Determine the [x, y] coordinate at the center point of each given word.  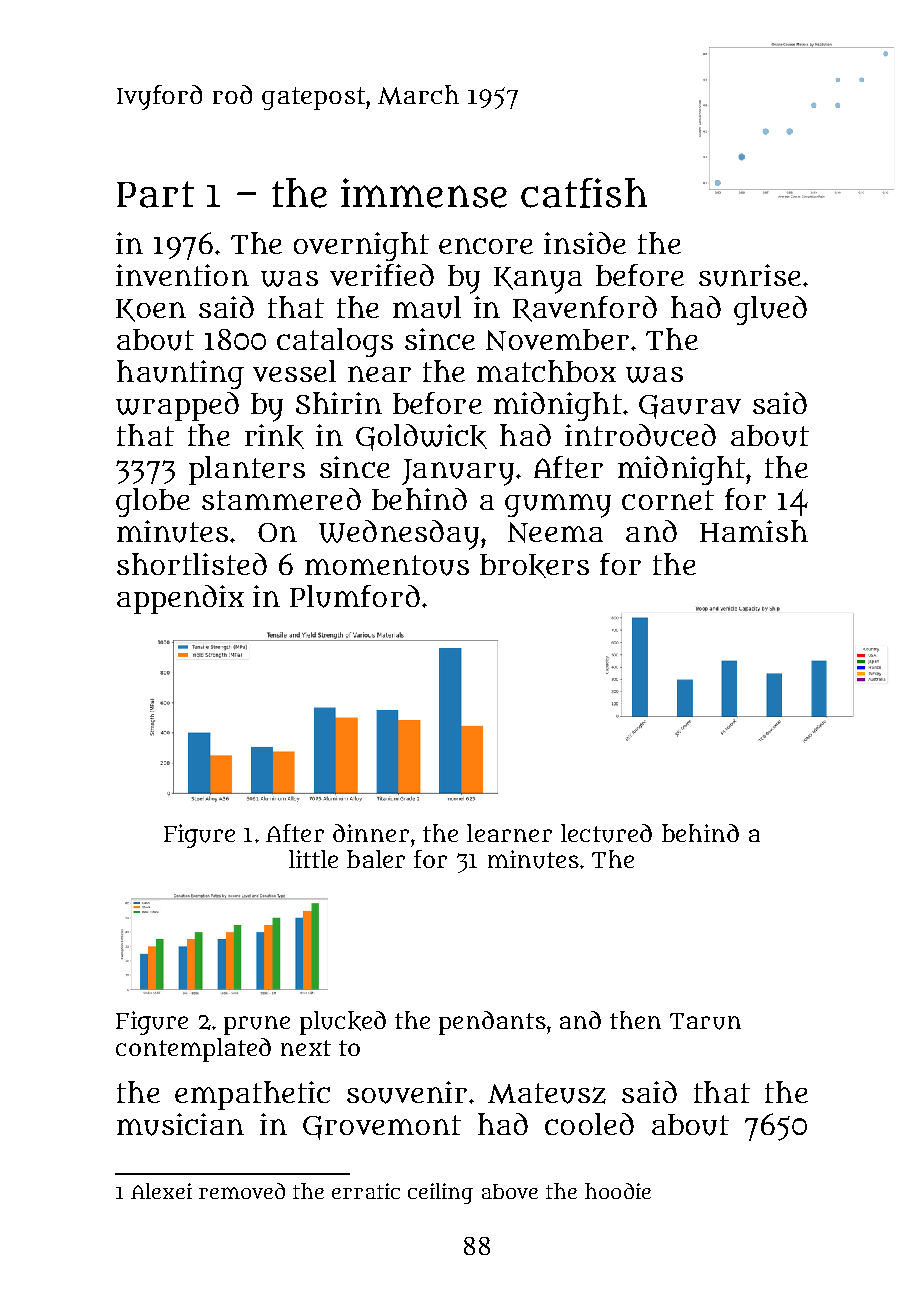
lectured [606, 833]
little [313, 859]
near [379, 374]
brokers [534, 566]
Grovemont [382, 1127]
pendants [492, 1023]
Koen [151, 310]
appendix [180, 599]
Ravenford [585, 309]
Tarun [705, 1021]
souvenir [407, 1092]
